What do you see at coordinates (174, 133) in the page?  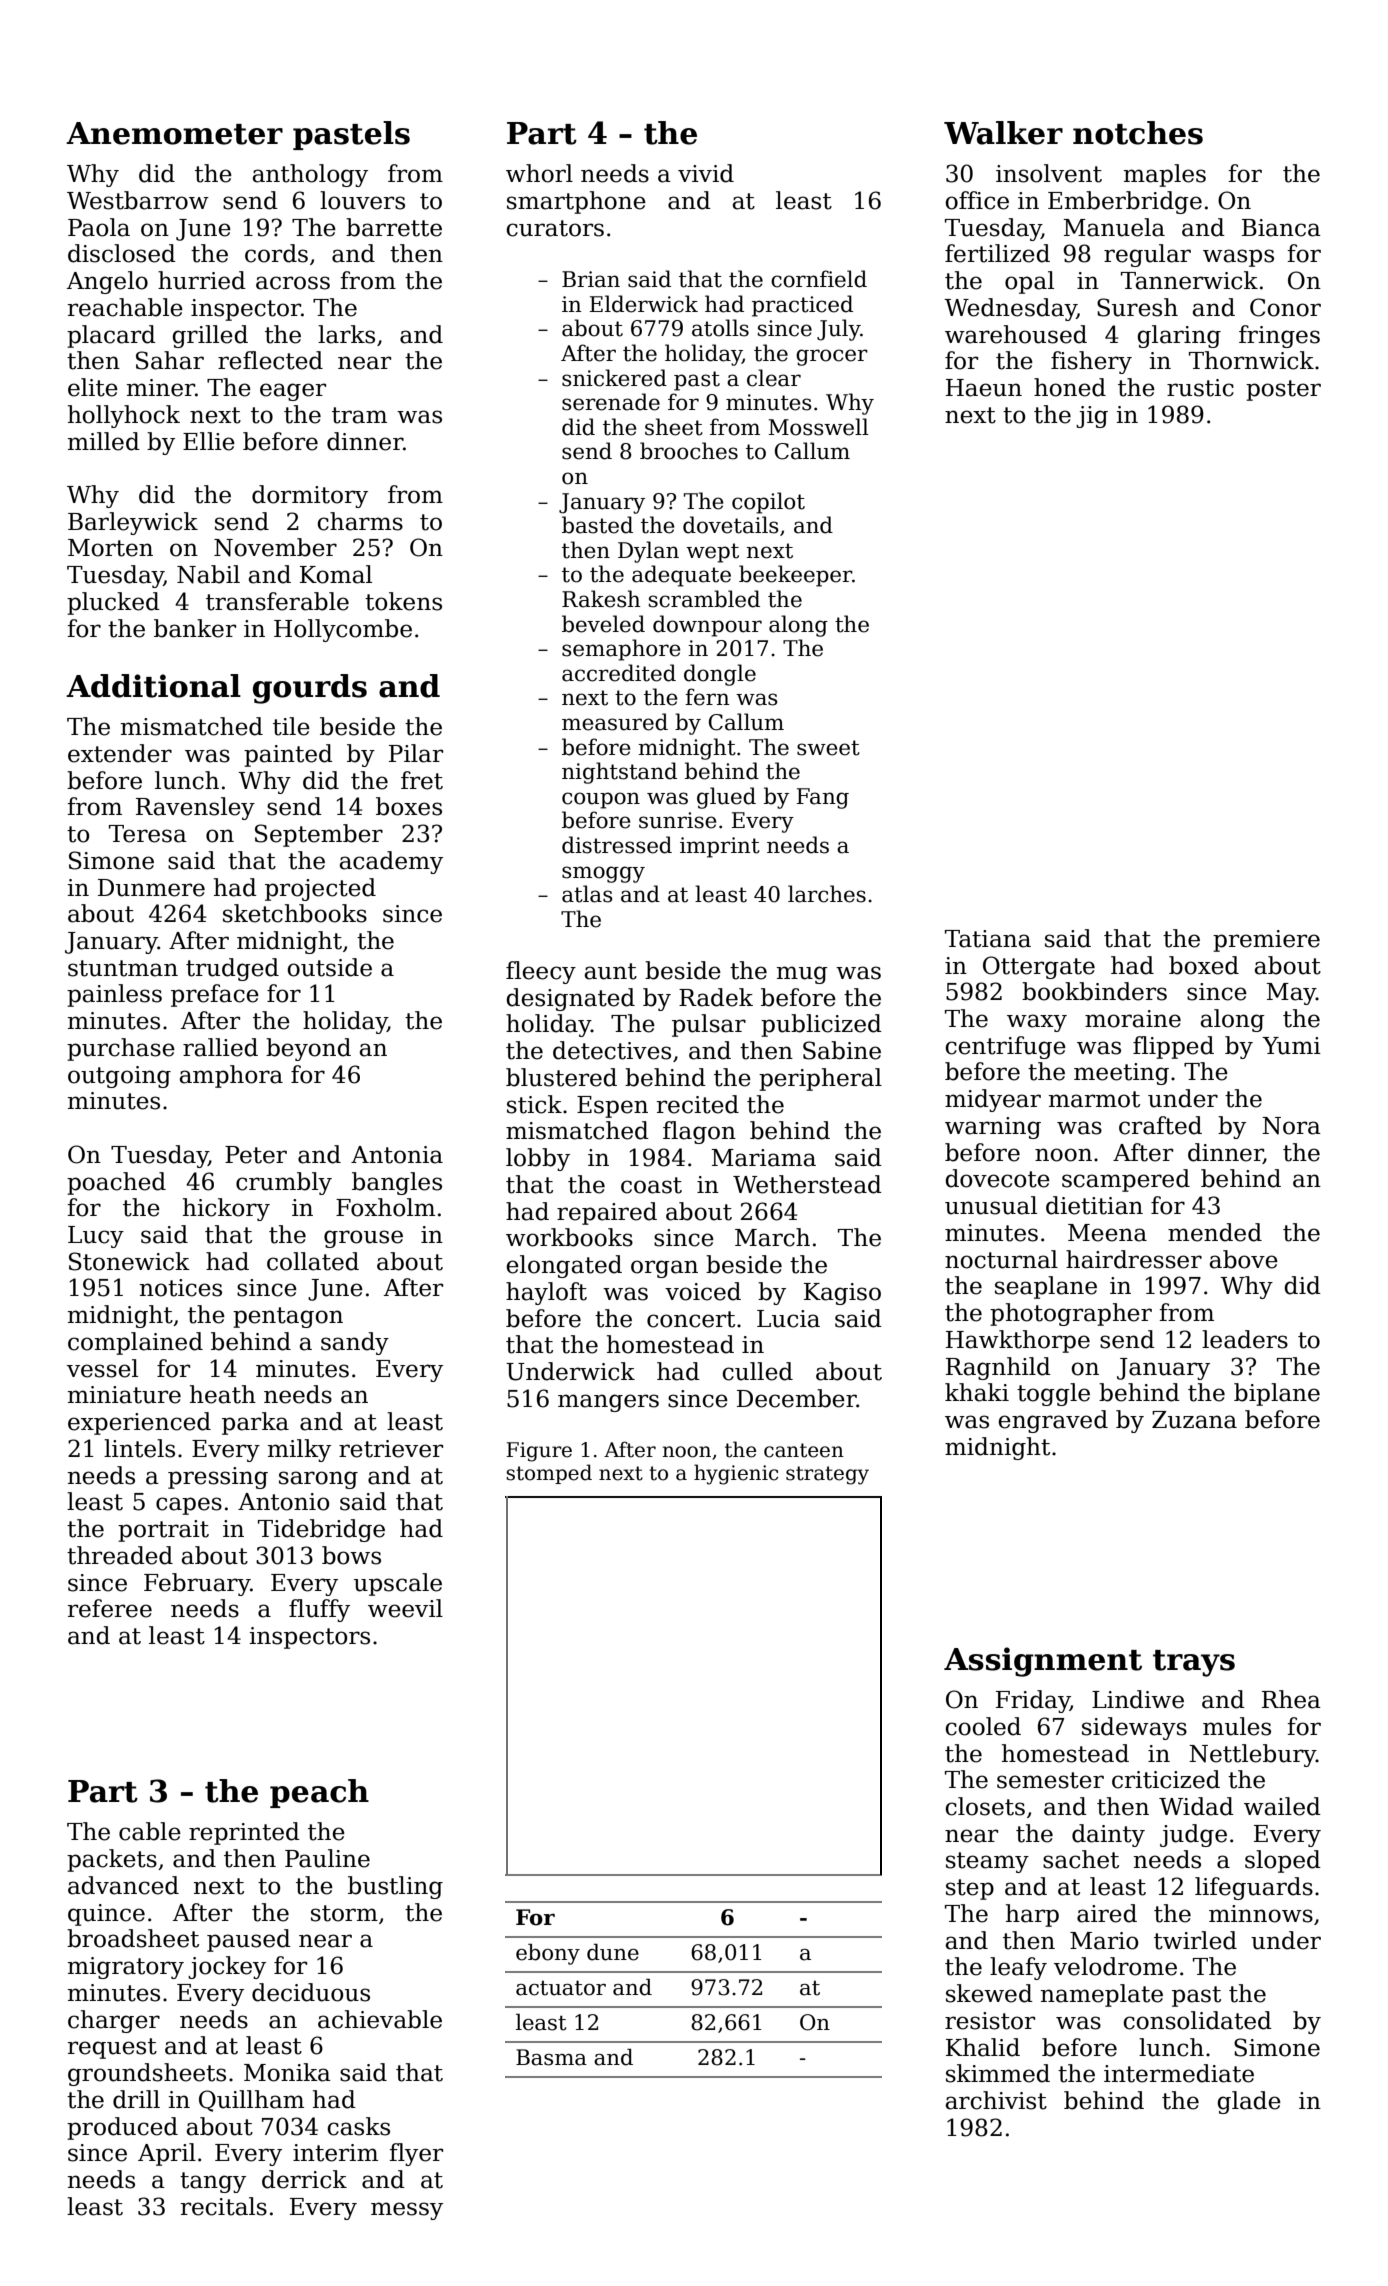 I see `Anemometer` at bounding box center [174, 133].
